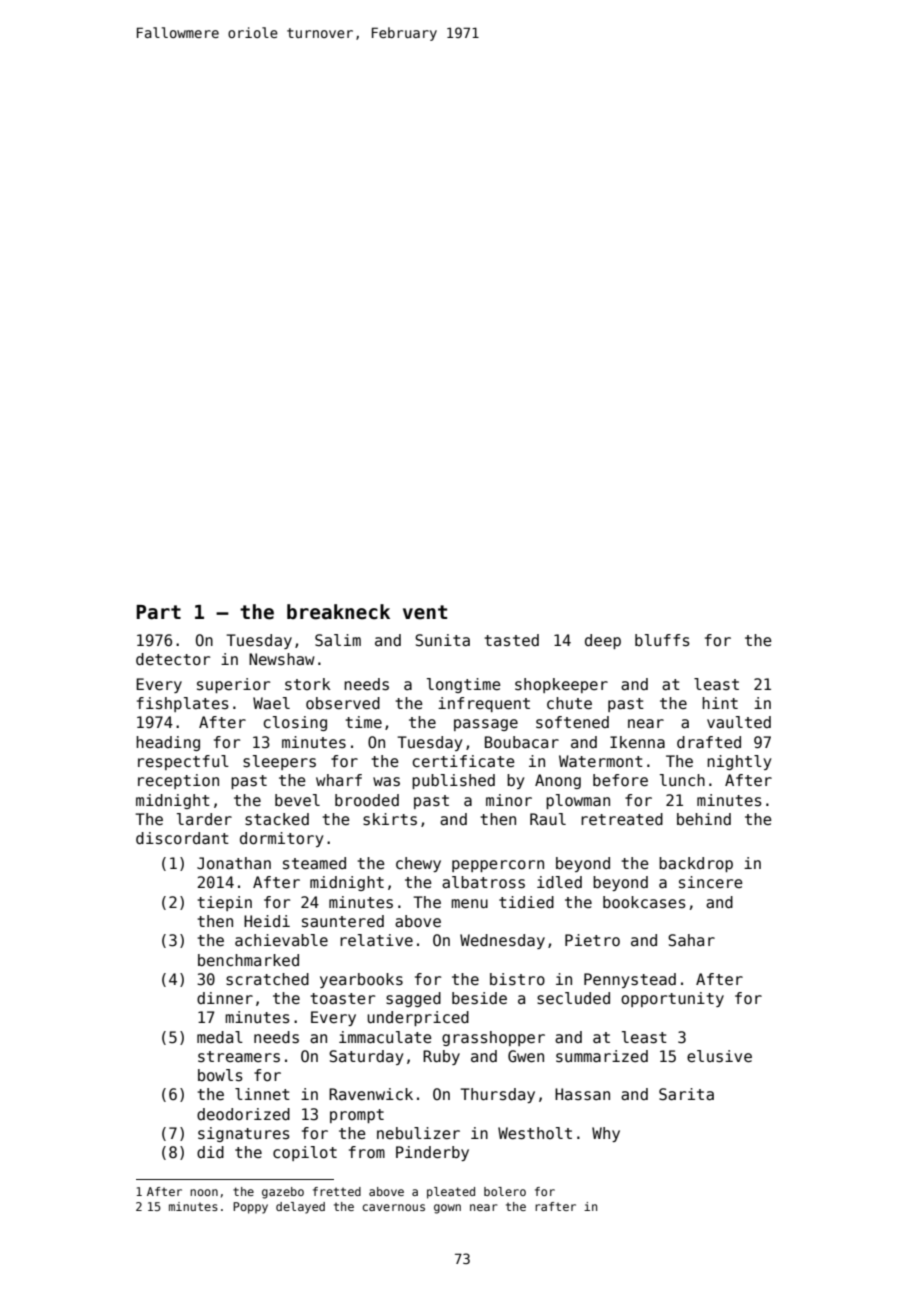 The width and height of the screenshot is (908, 1316). Describe the element at coordinates (505, 1191) in the screenshot. I see `bolero` at that location.
